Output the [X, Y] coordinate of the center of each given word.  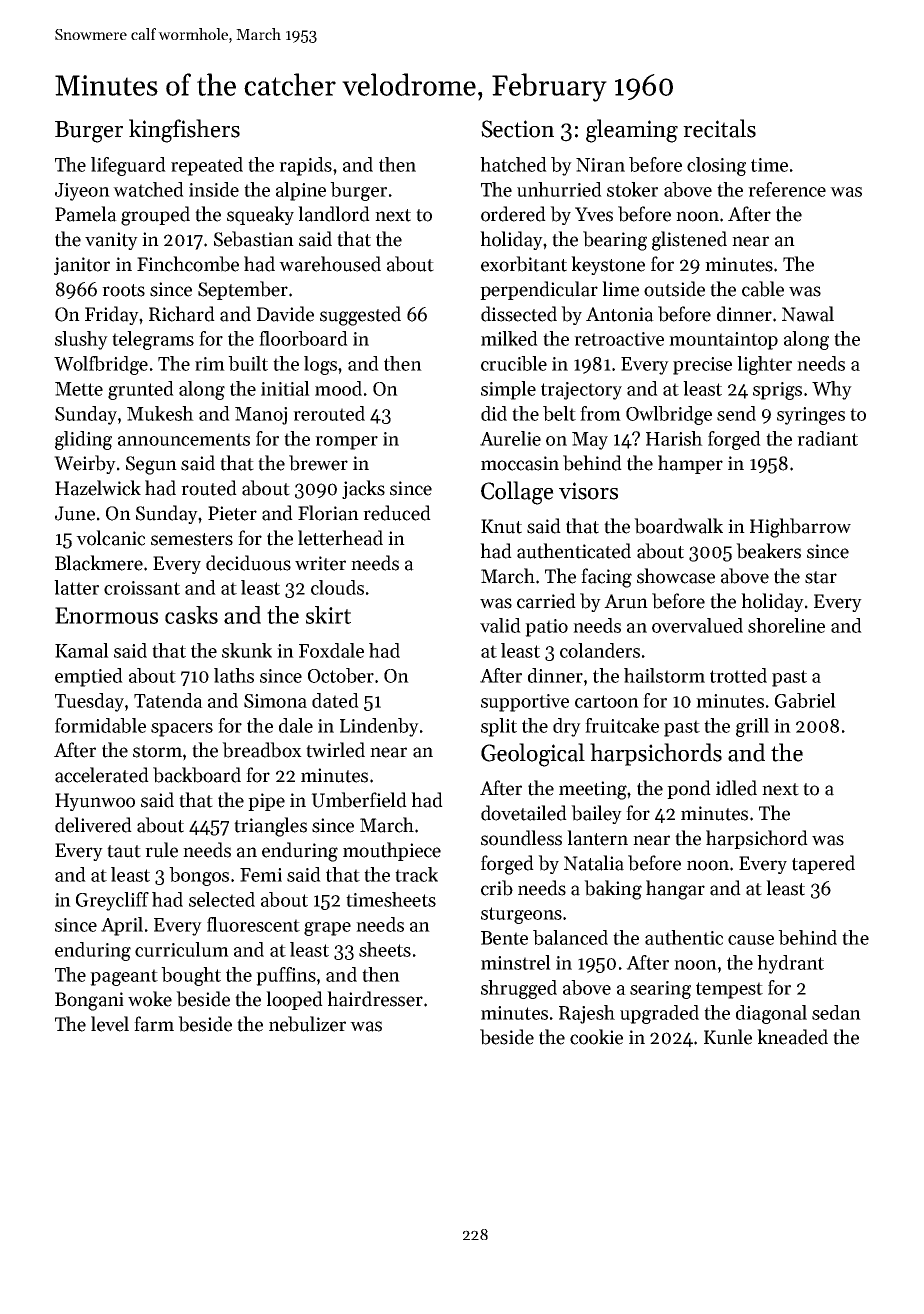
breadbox [262, 750]
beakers [768, 551]
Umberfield [359, 800]
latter [76, 587]
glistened [689, 241]
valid [500, 625]
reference [787, 189]
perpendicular [539, 290]
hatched [513, 164]
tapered [823, 864]
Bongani [89, 1001]
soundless [521, 838]
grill [752, 727]
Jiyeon [82, 192]
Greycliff [112, 901]
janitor [82, 266]
